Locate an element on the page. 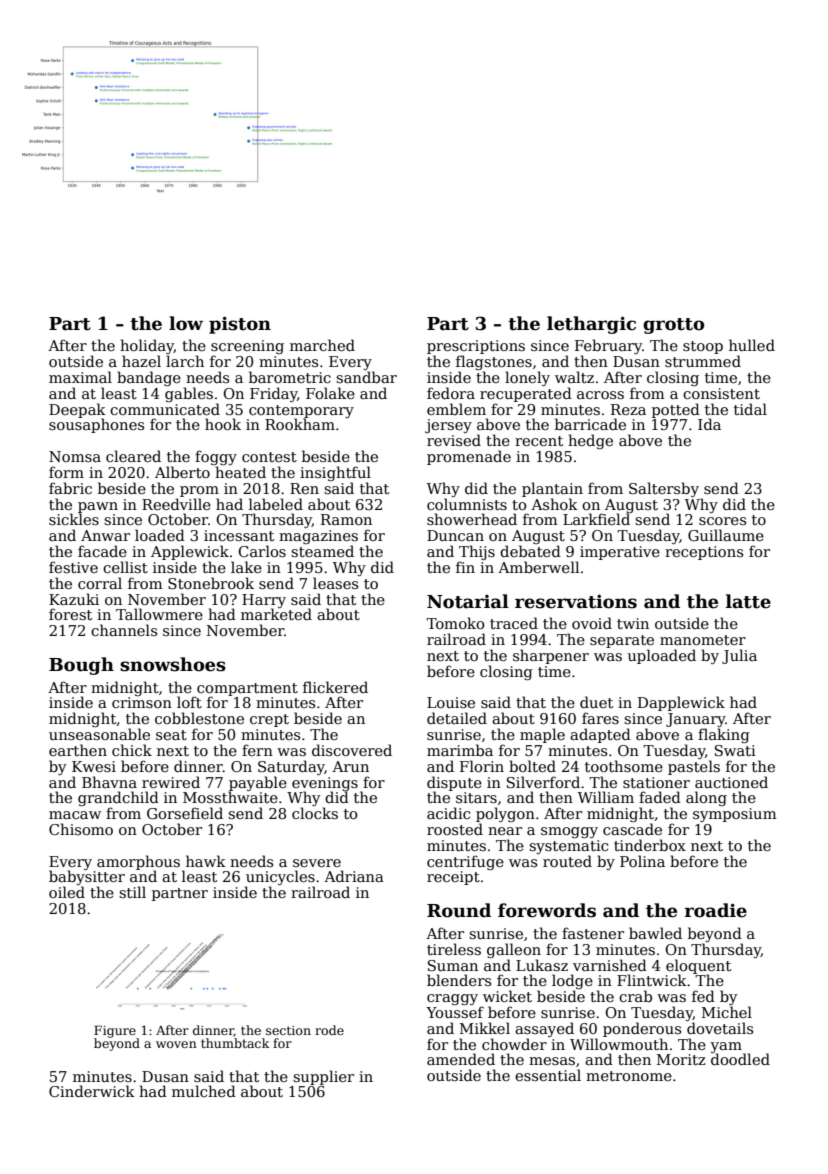 The image size is (828, 1174). rode is located at coordinates (329, 1030).
